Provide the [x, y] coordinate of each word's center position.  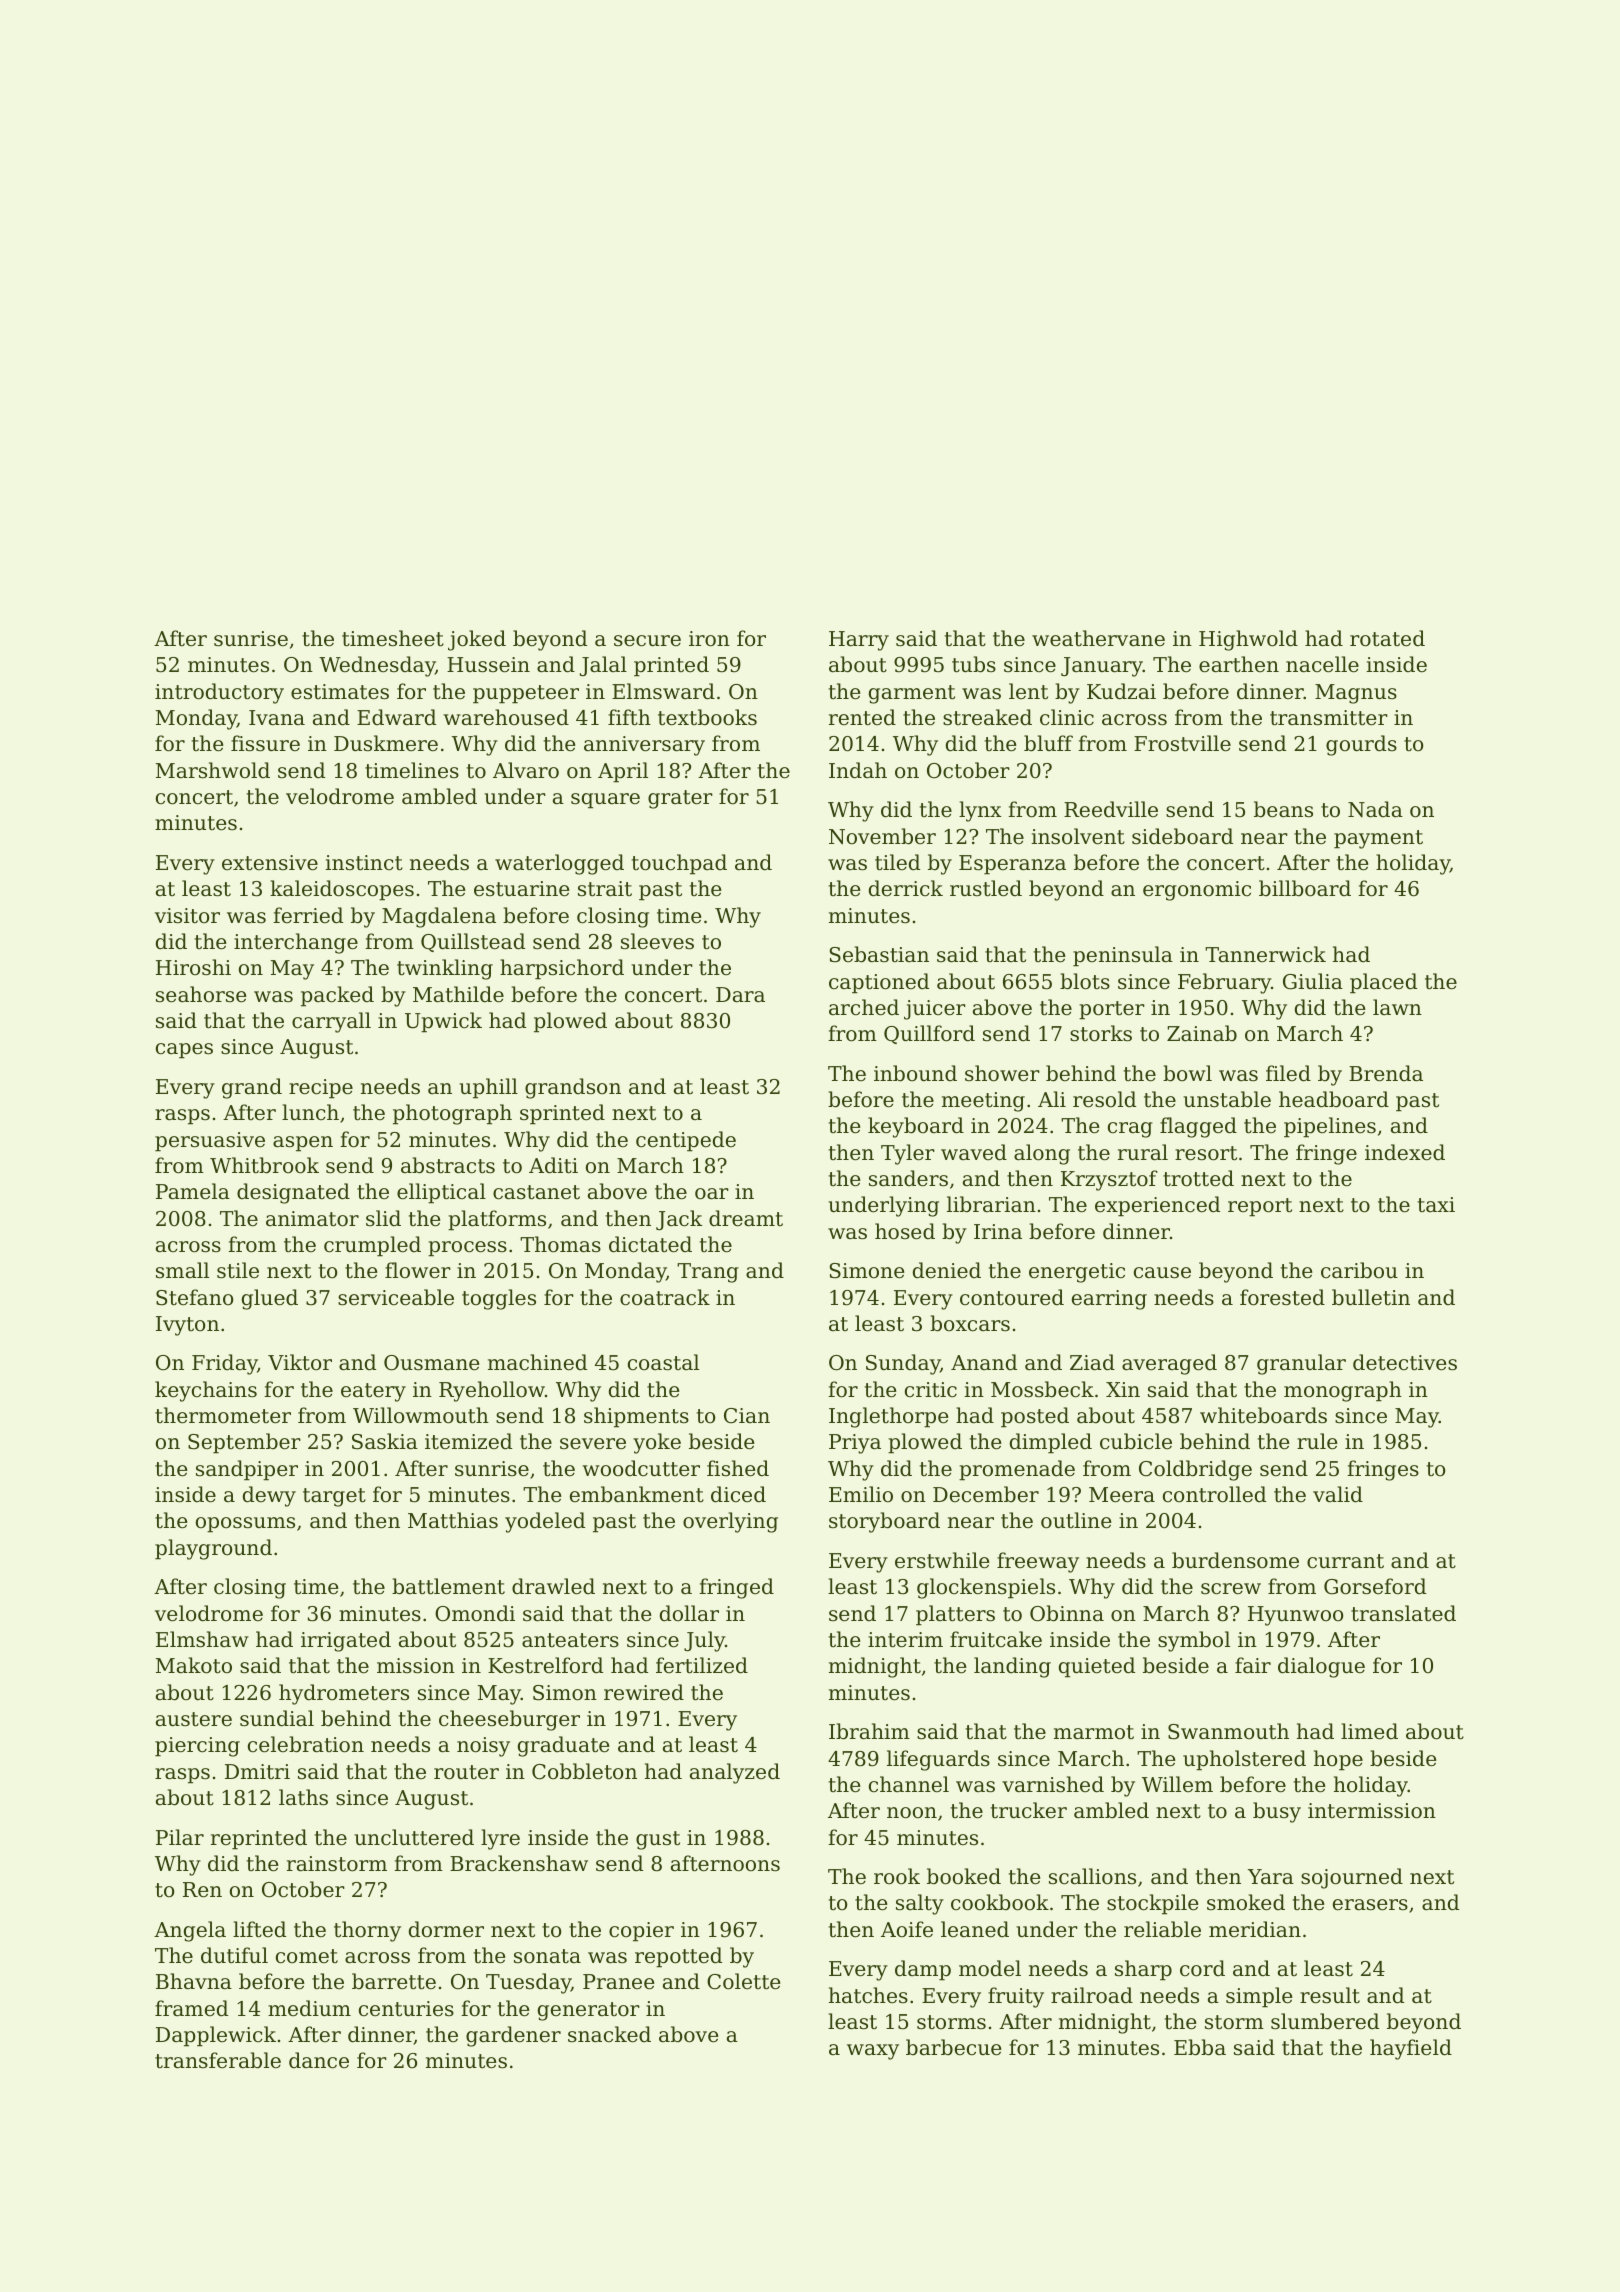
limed [1369, 1731]
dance [319, 2060]
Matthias [453, 1520]
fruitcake [996, 1639]
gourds [1361, 745]
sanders [908, 1178]
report [1260, 1207]
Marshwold [213, 770]
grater [680, 799]
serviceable [396, 1297]
